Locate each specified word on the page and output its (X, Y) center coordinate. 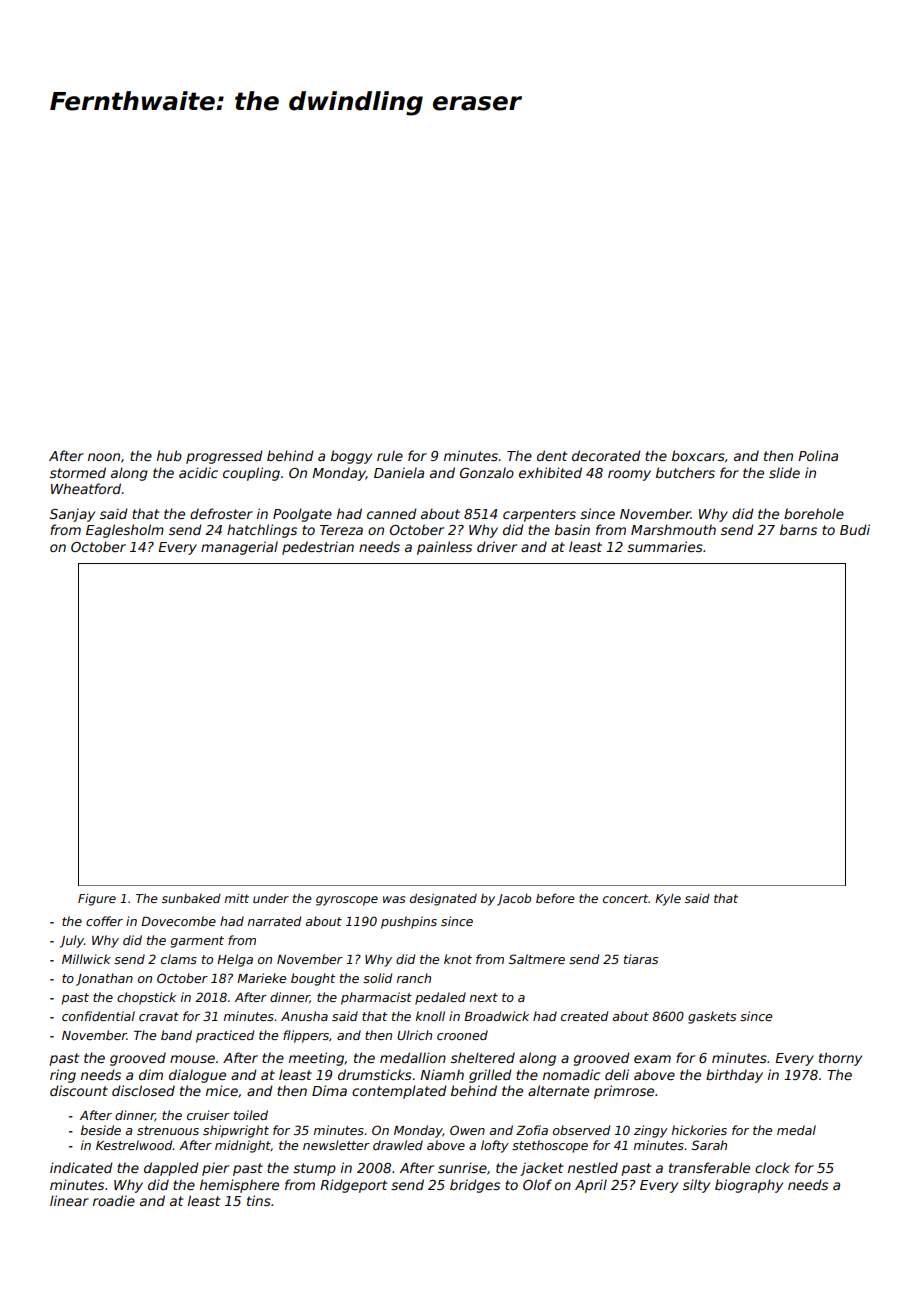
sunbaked (191, 898)
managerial (239, 548)
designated (443, 900)
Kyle (668, 900)
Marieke (261, 978)
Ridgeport (353, 1186)
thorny (840, 1059)
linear (69, 1200)
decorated (606, 455)
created (584, 1016)
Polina (818, 455)
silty (696, 1186)
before (555, 898)
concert (625, 898)
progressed (224, 457)
